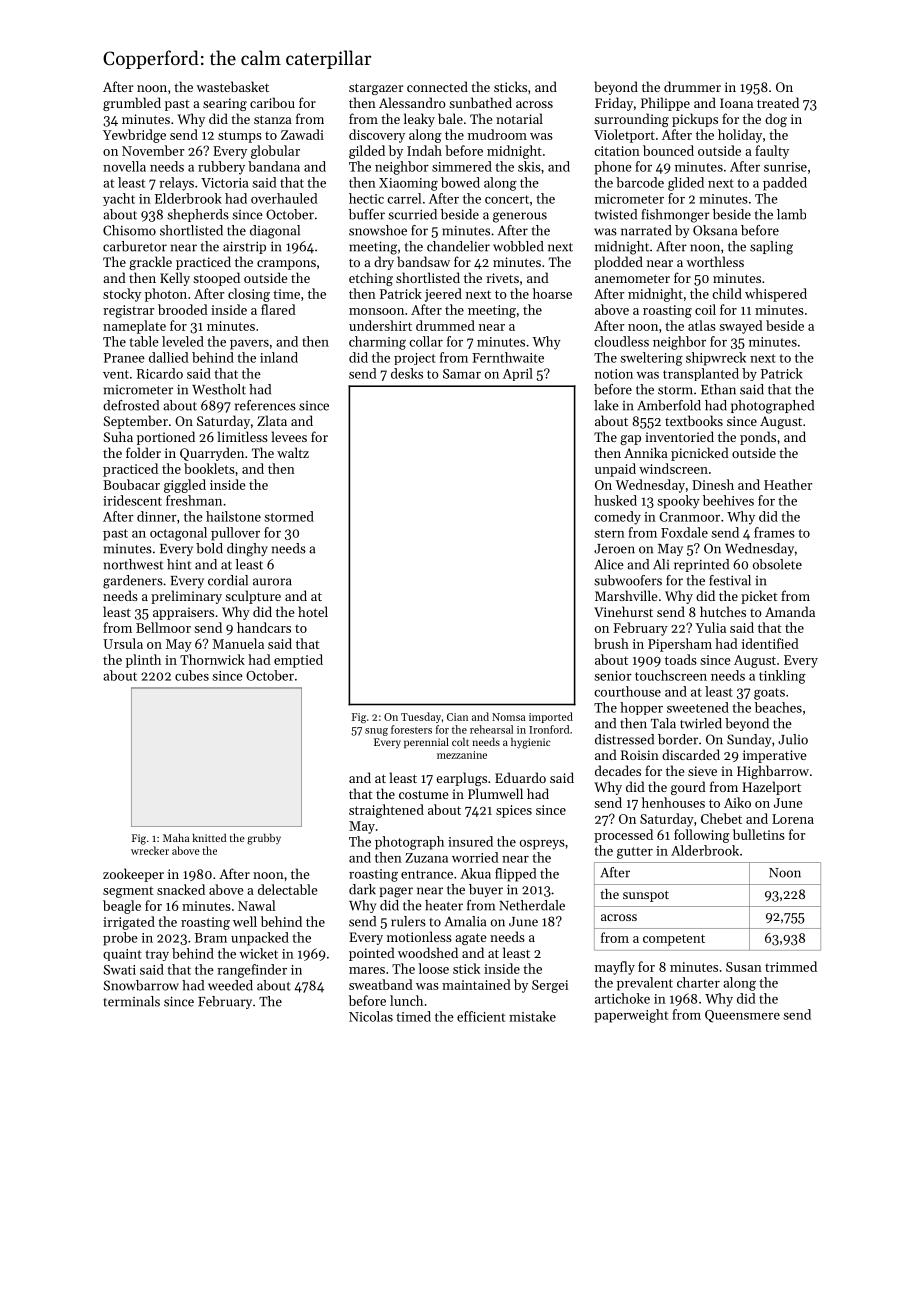 The image size is (924, 1308). I want to click on faulty, so click(772, 152).
